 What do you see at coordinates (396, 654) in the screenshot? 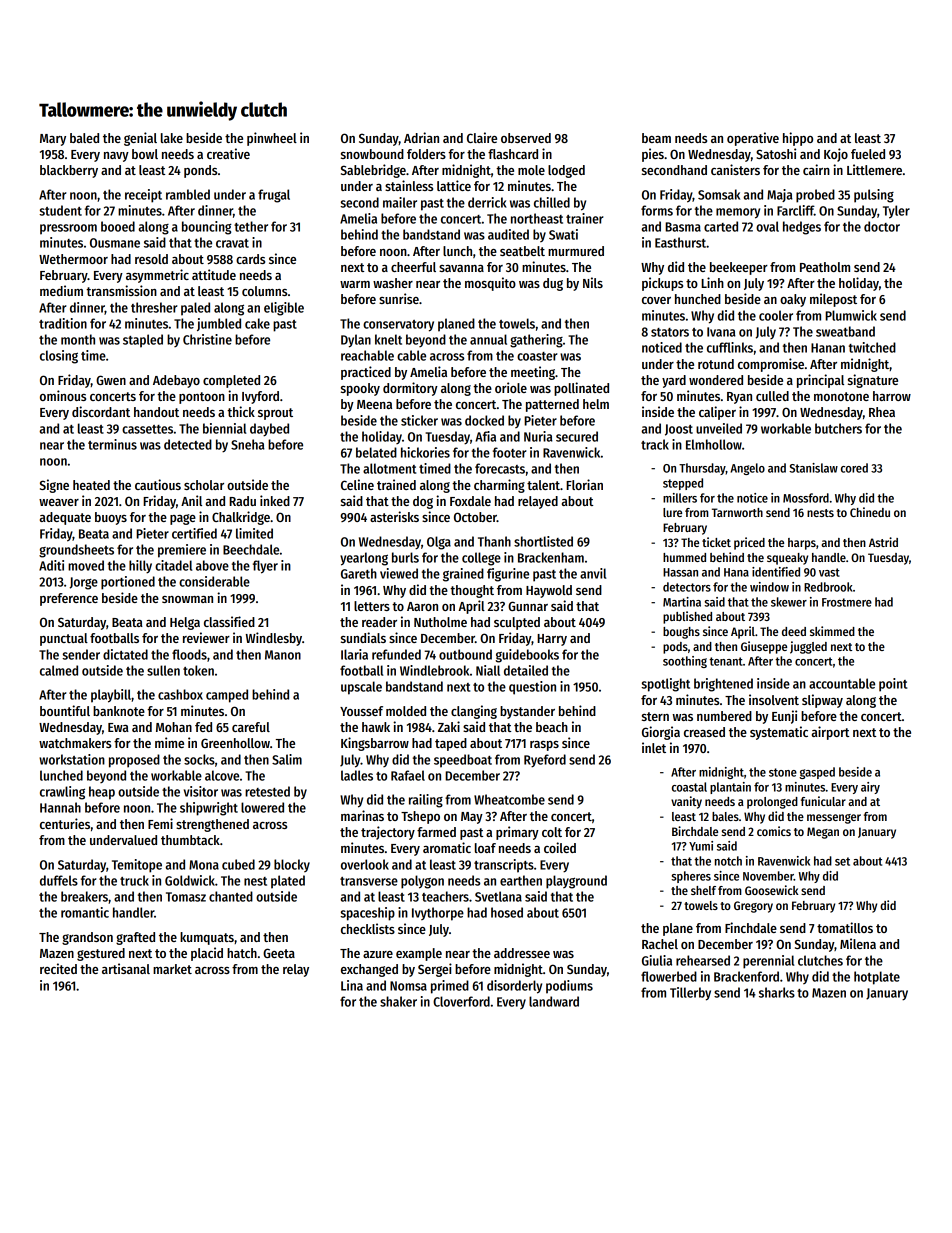
I see `refunded` at bounding box center [396, 654].
